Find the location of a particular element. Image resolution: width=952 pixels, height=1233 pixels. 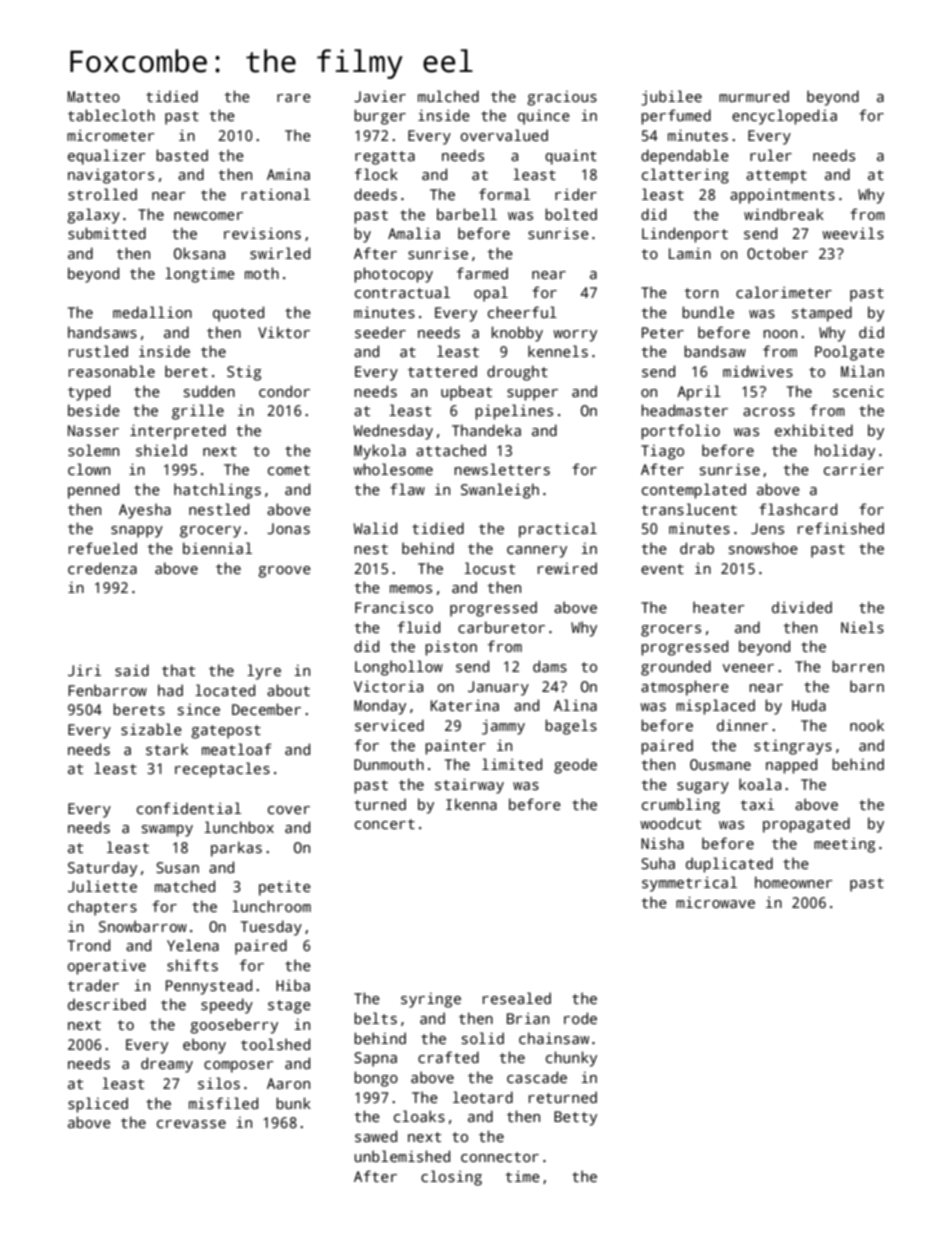

groove is located at coordinates (284, 572).
